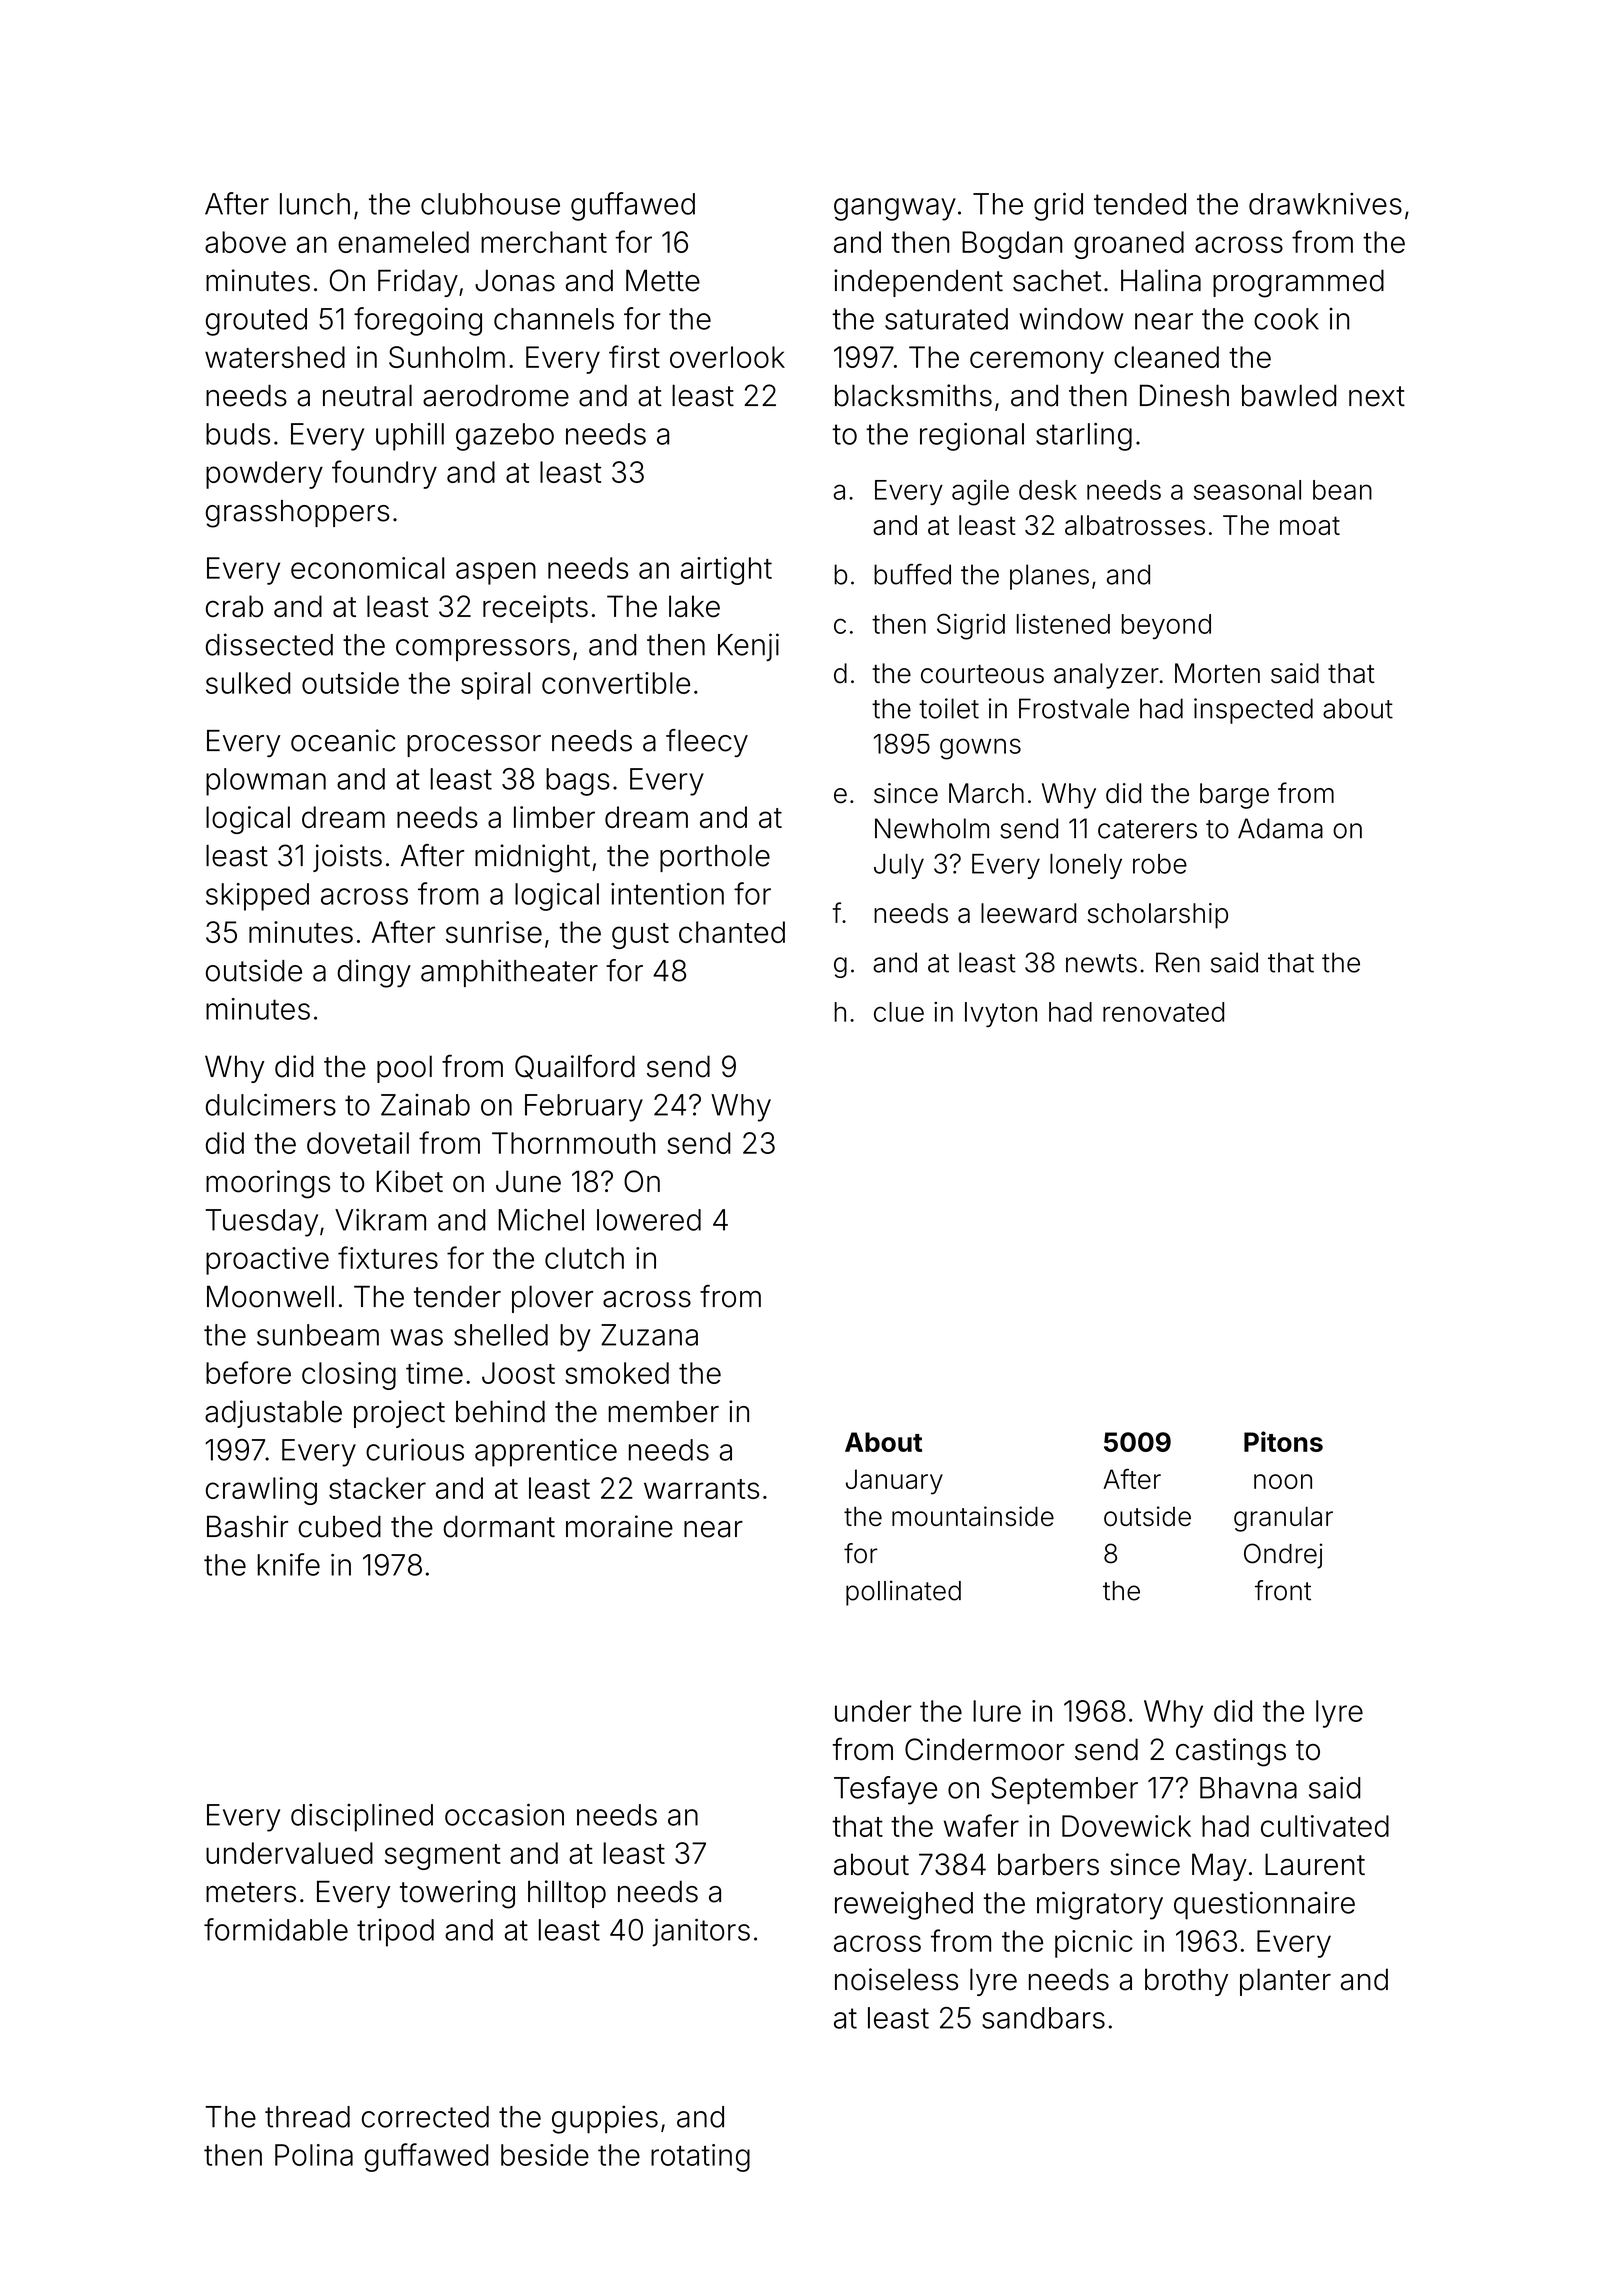 This document has height=2292, width=1620. Describe the element at coordinates (315, 204) in the document. I see `lunch` at that location.
